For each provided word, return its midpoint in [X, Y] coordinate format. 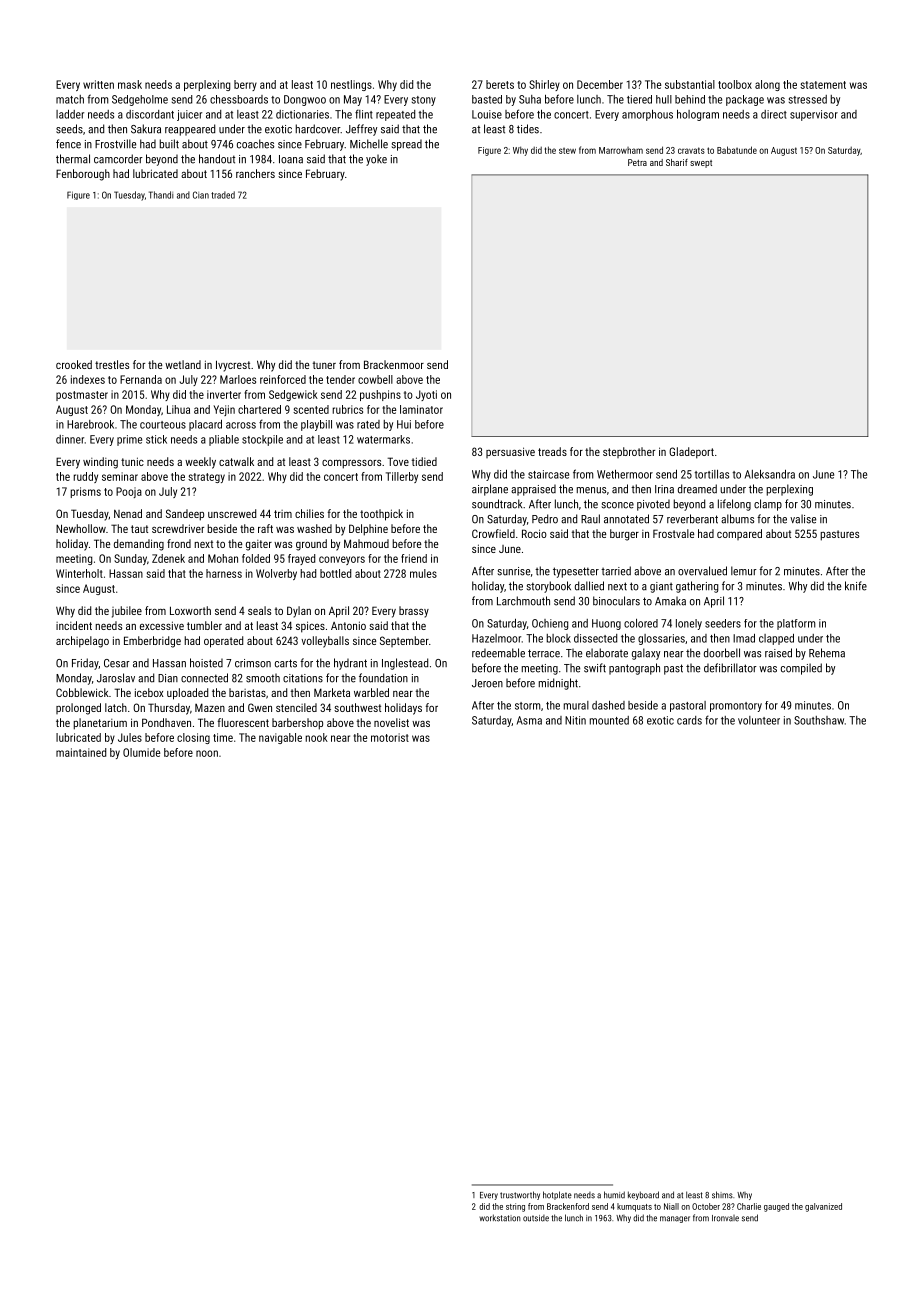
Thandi [161, 195]
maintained [81, 752]
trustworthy [520, 1195]
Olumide [141, 752]
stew [567, 151]
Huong [606, 624]
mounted [609, 720]
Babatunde [737, 150]
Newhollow [81, 528]
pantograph [634, 669]
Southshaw [819, 720]
